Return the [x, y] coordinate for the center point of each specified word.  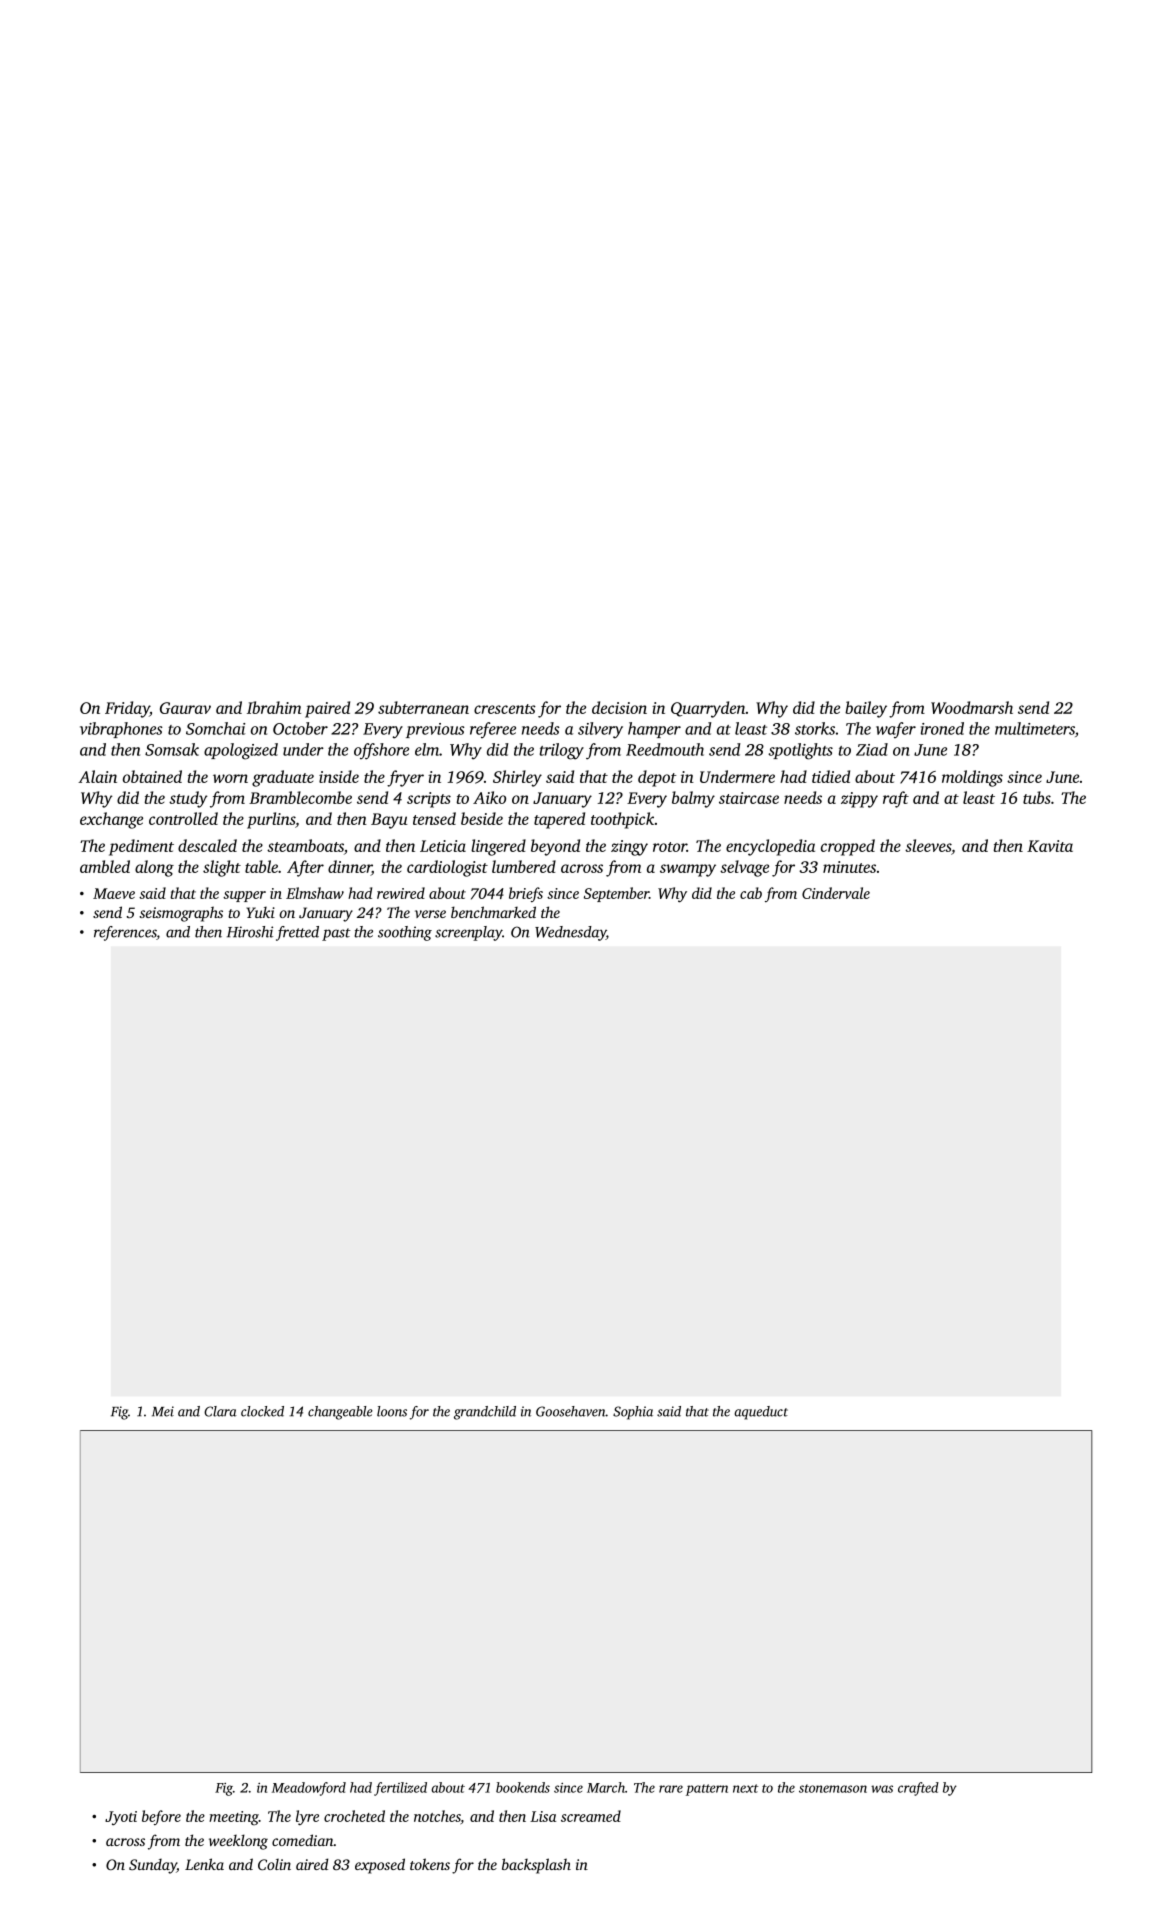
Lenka [204, 1864]
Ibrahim [274, 707]
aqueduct [761, 1413]
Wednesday [570, 933]
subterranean [423, 707]
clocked [262, 1411]
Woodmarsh [972, 707]
